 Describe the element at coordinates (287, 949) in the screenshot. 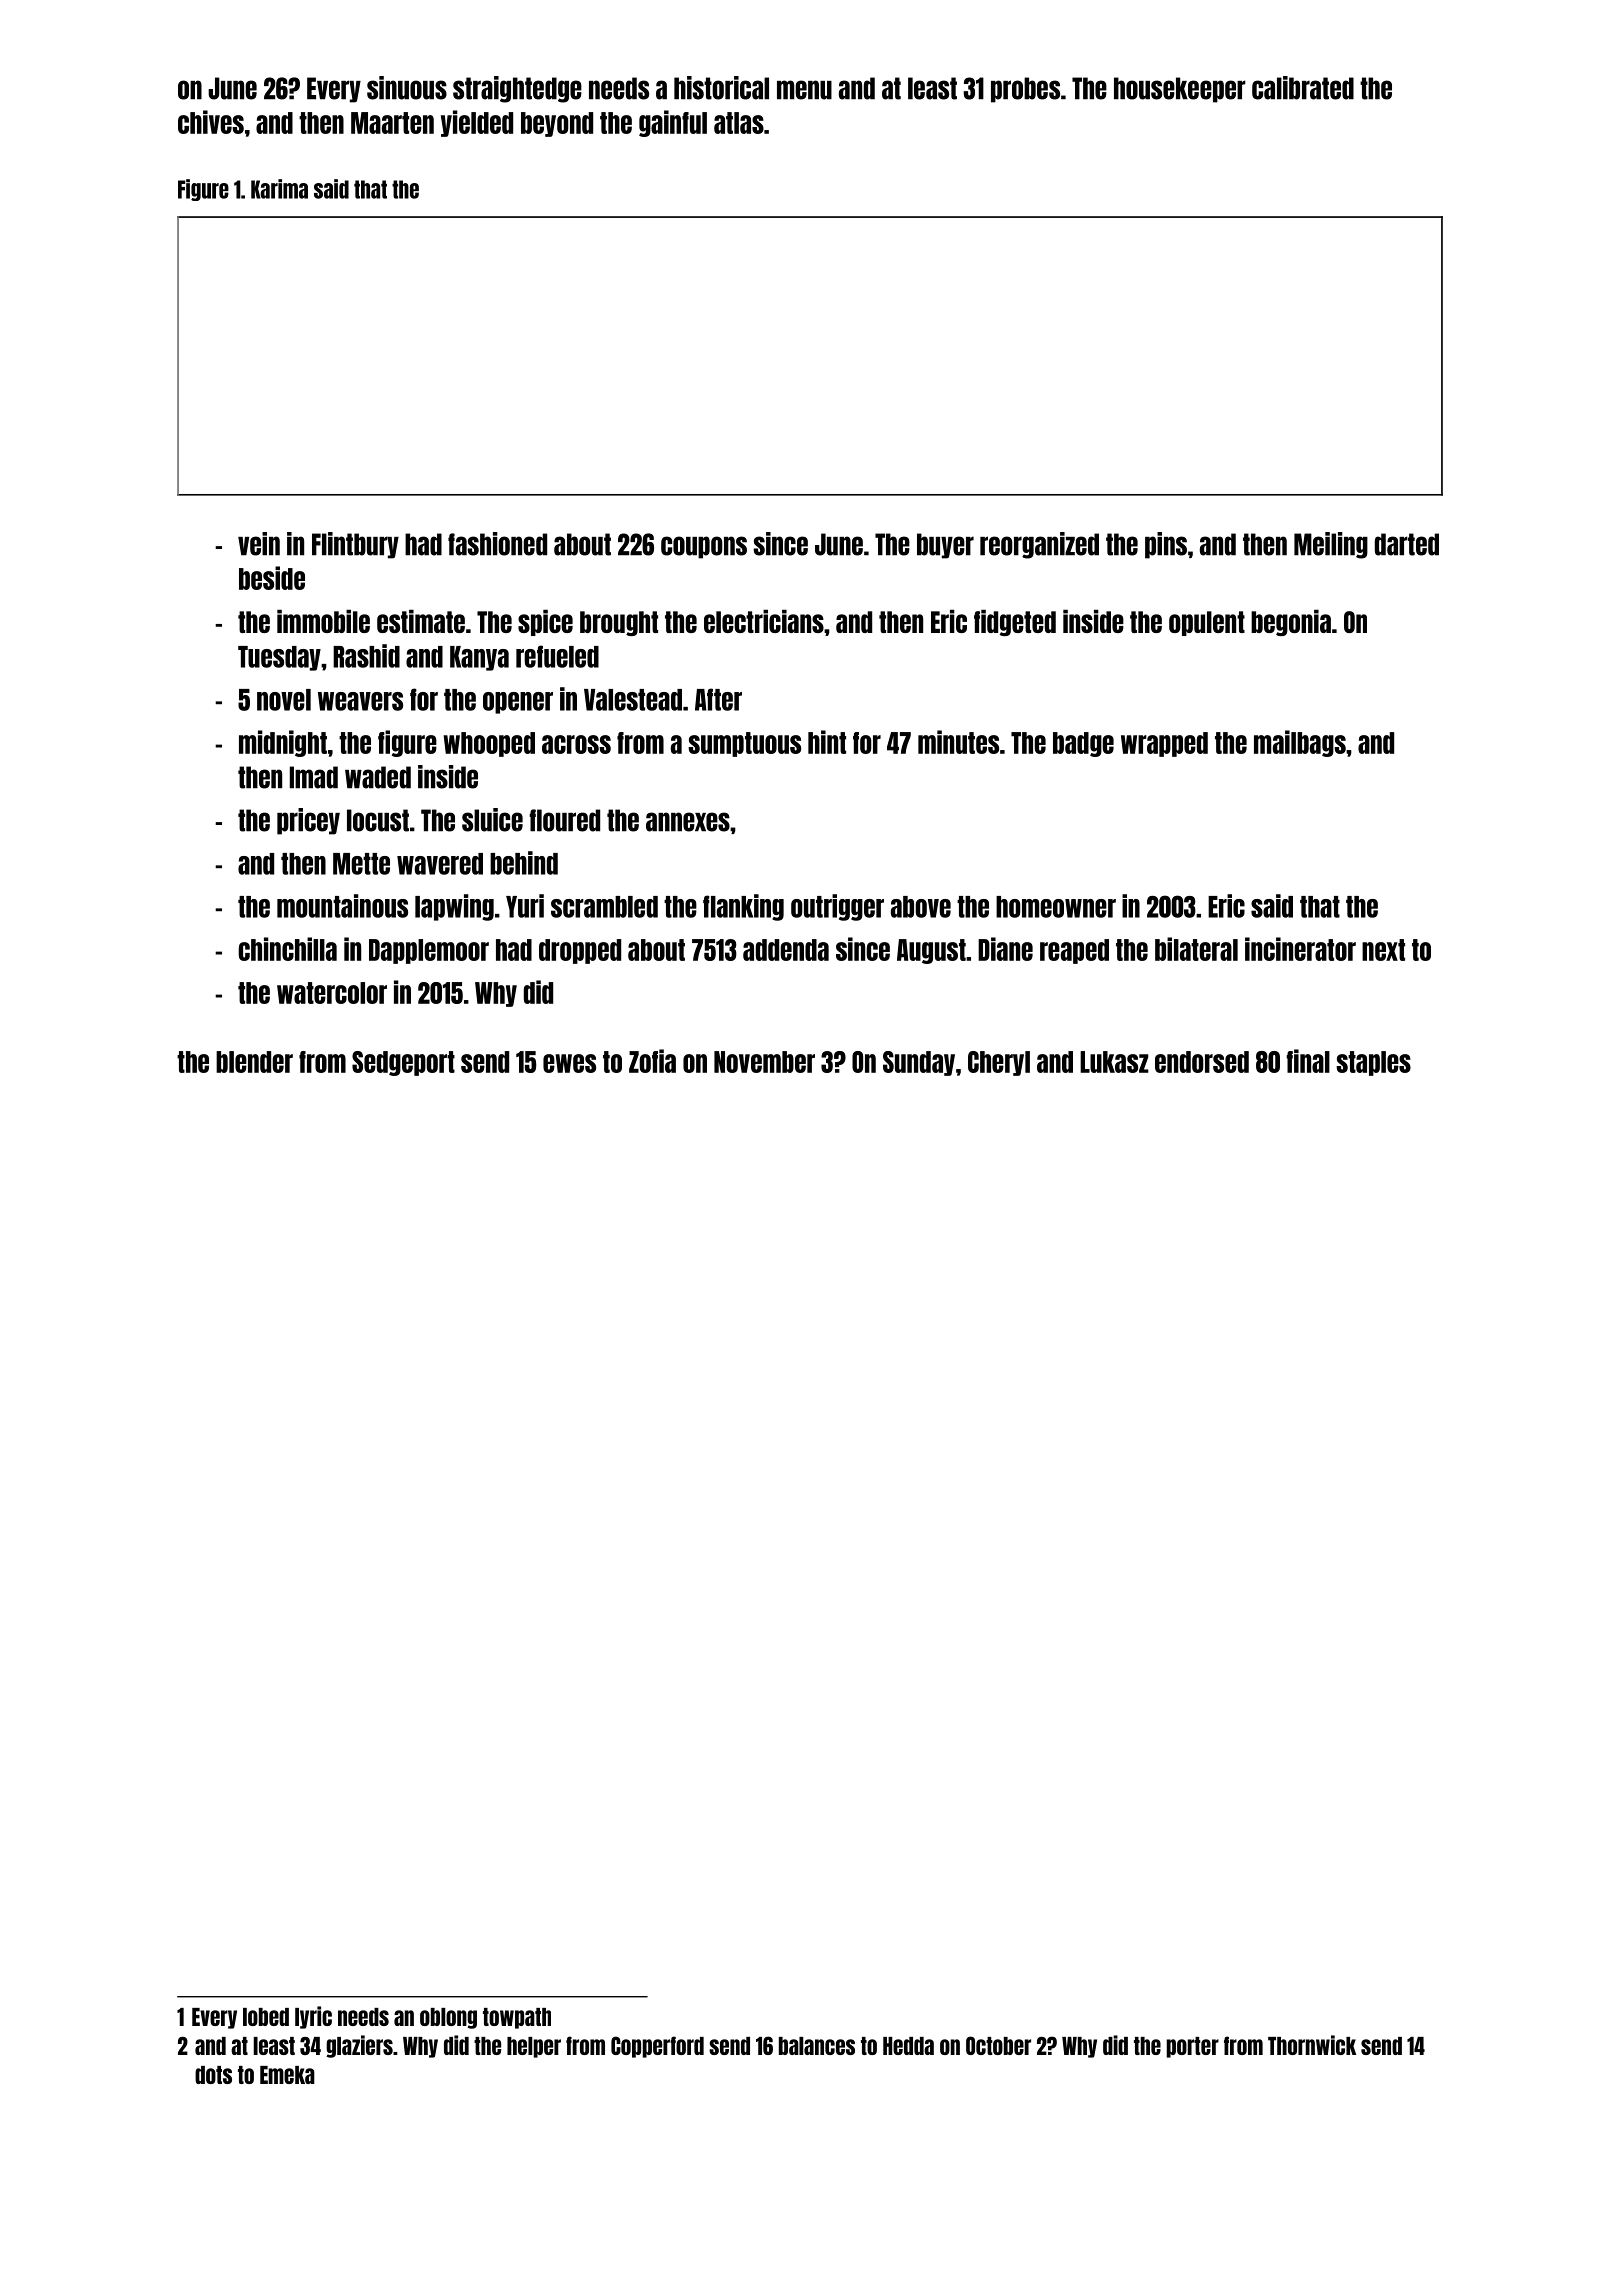

I see `chinchilla` at that location.
